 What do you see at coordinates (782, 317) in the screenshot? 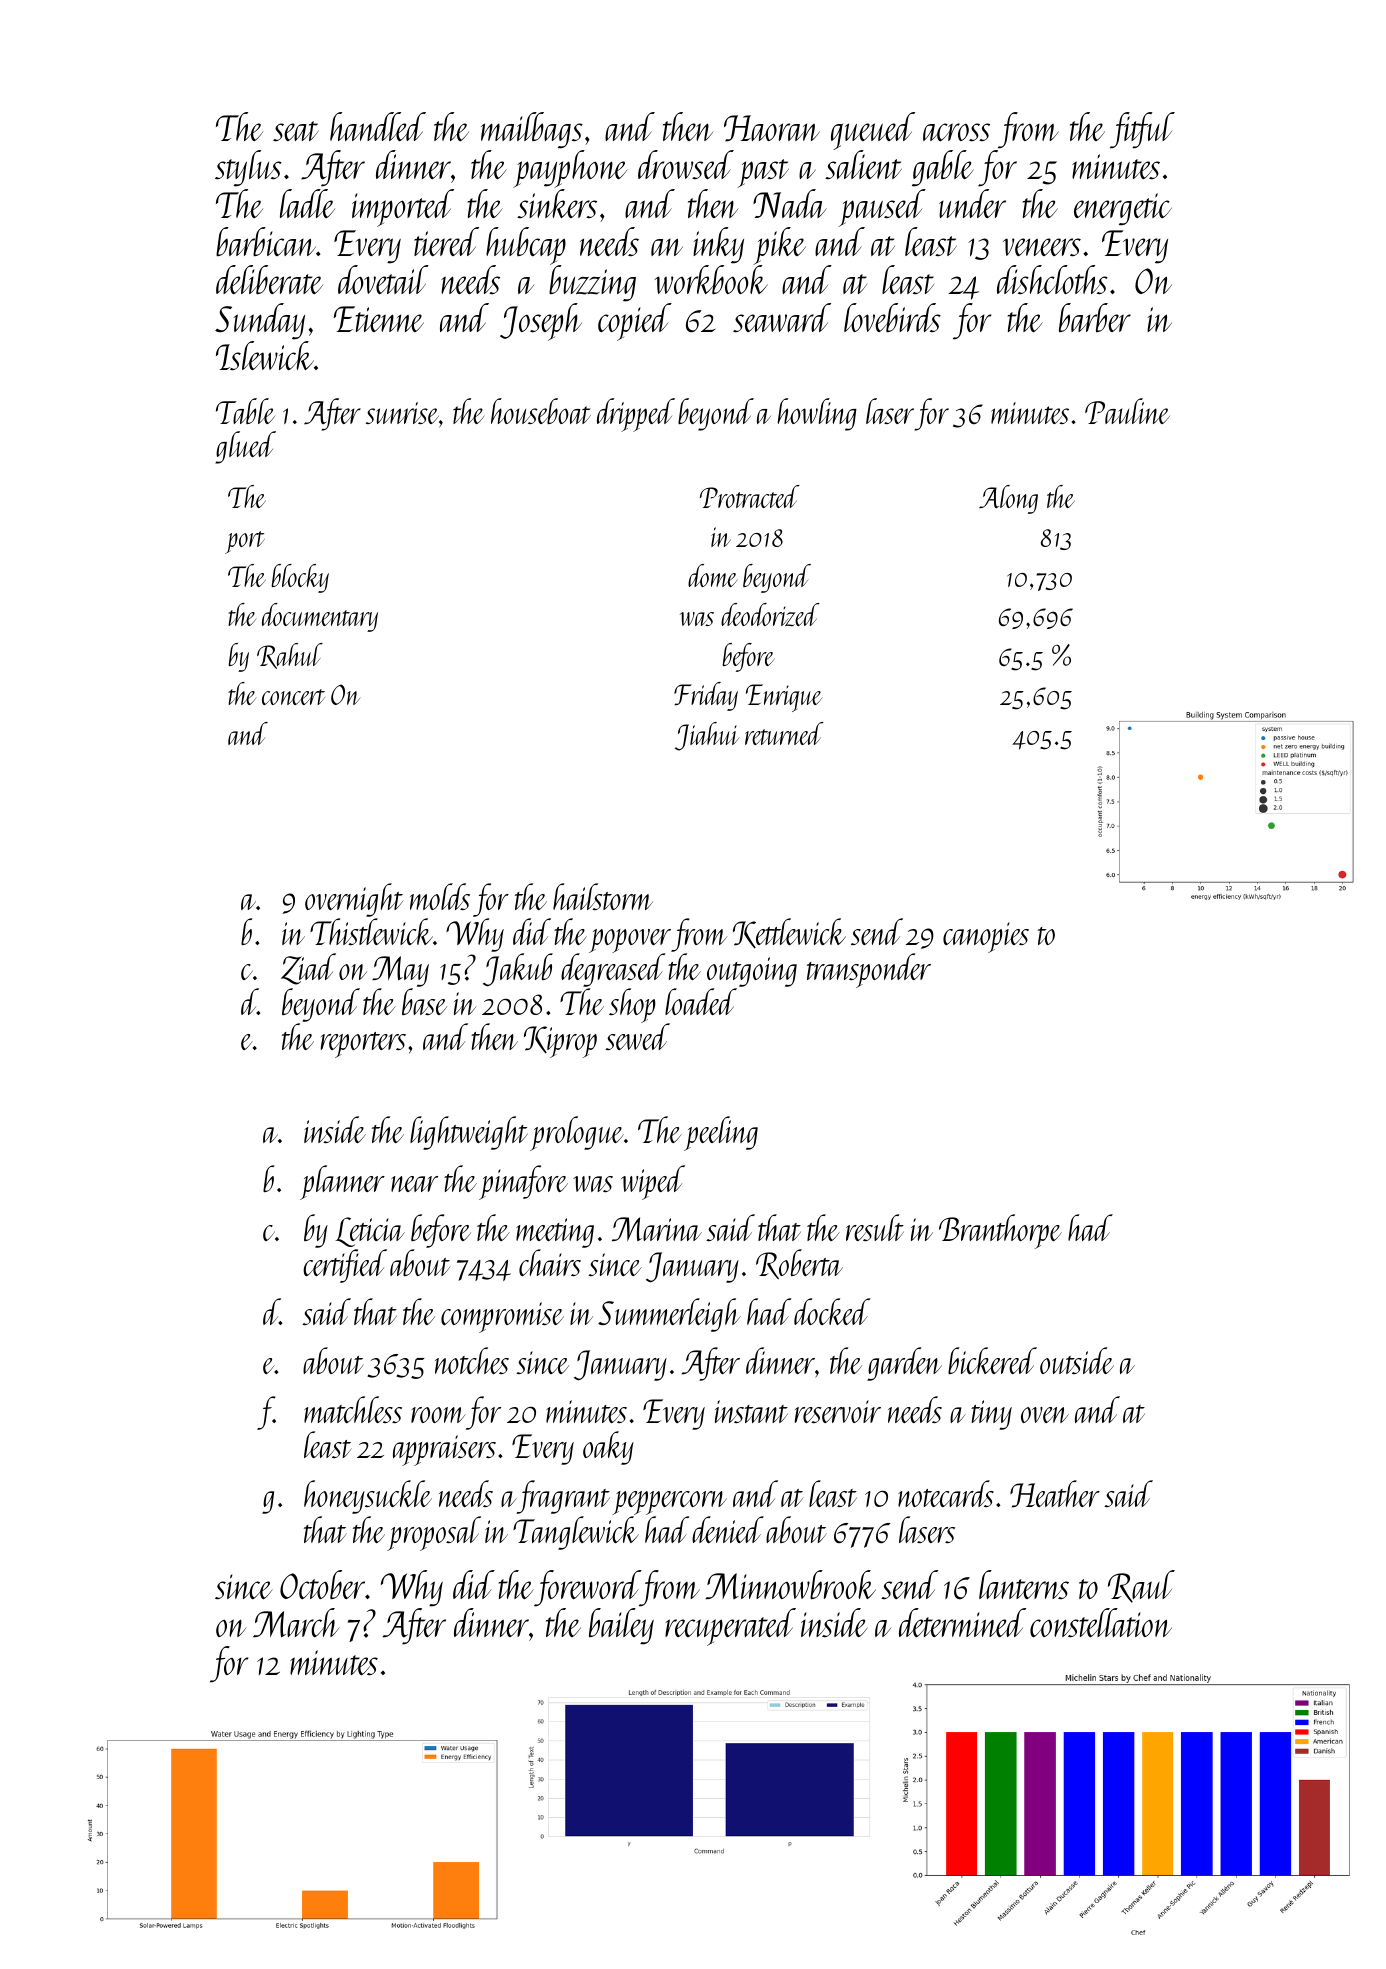
I see `seaward` at bounding box center [782, 317].
